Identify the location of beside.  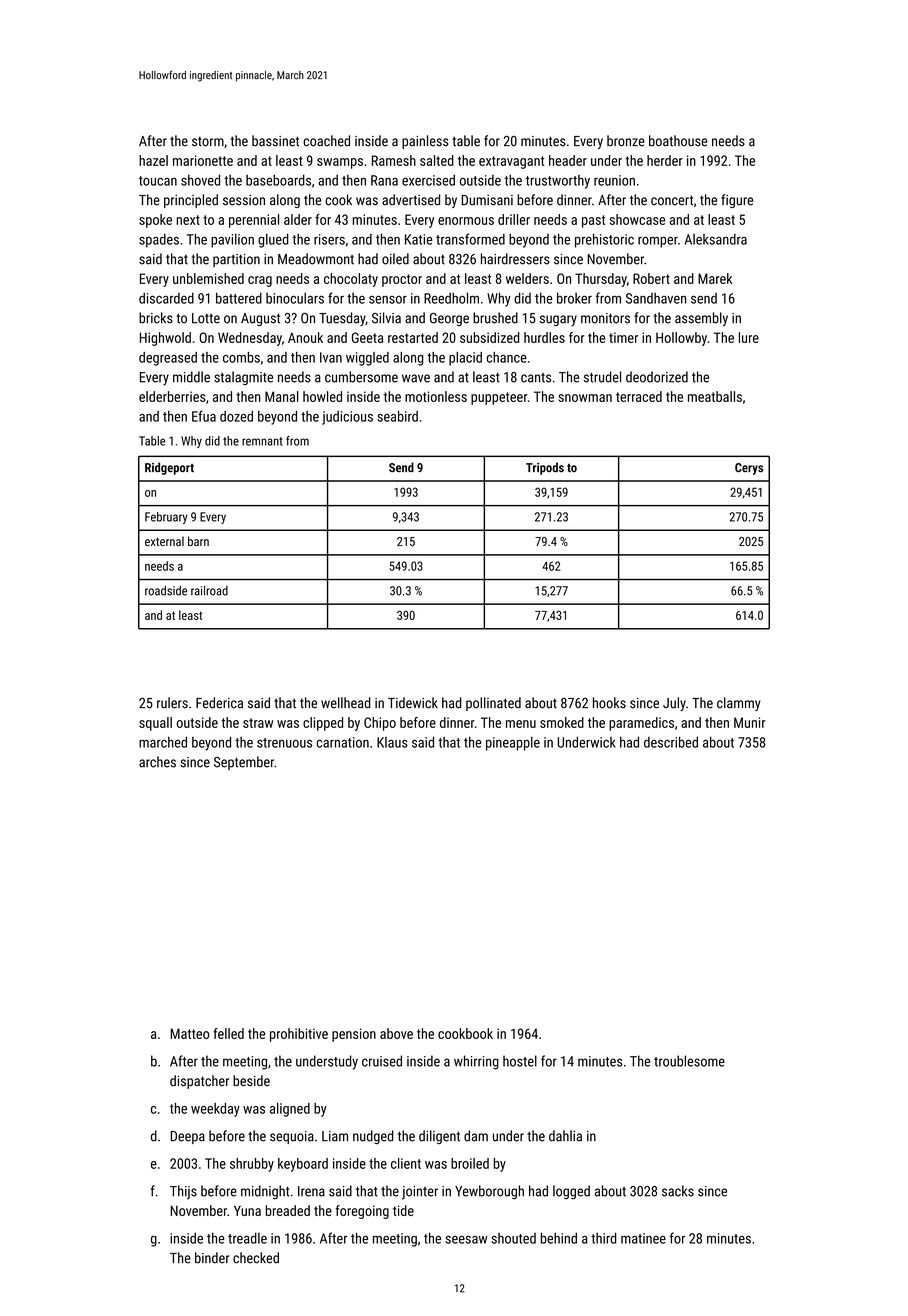
(251, 1081).
